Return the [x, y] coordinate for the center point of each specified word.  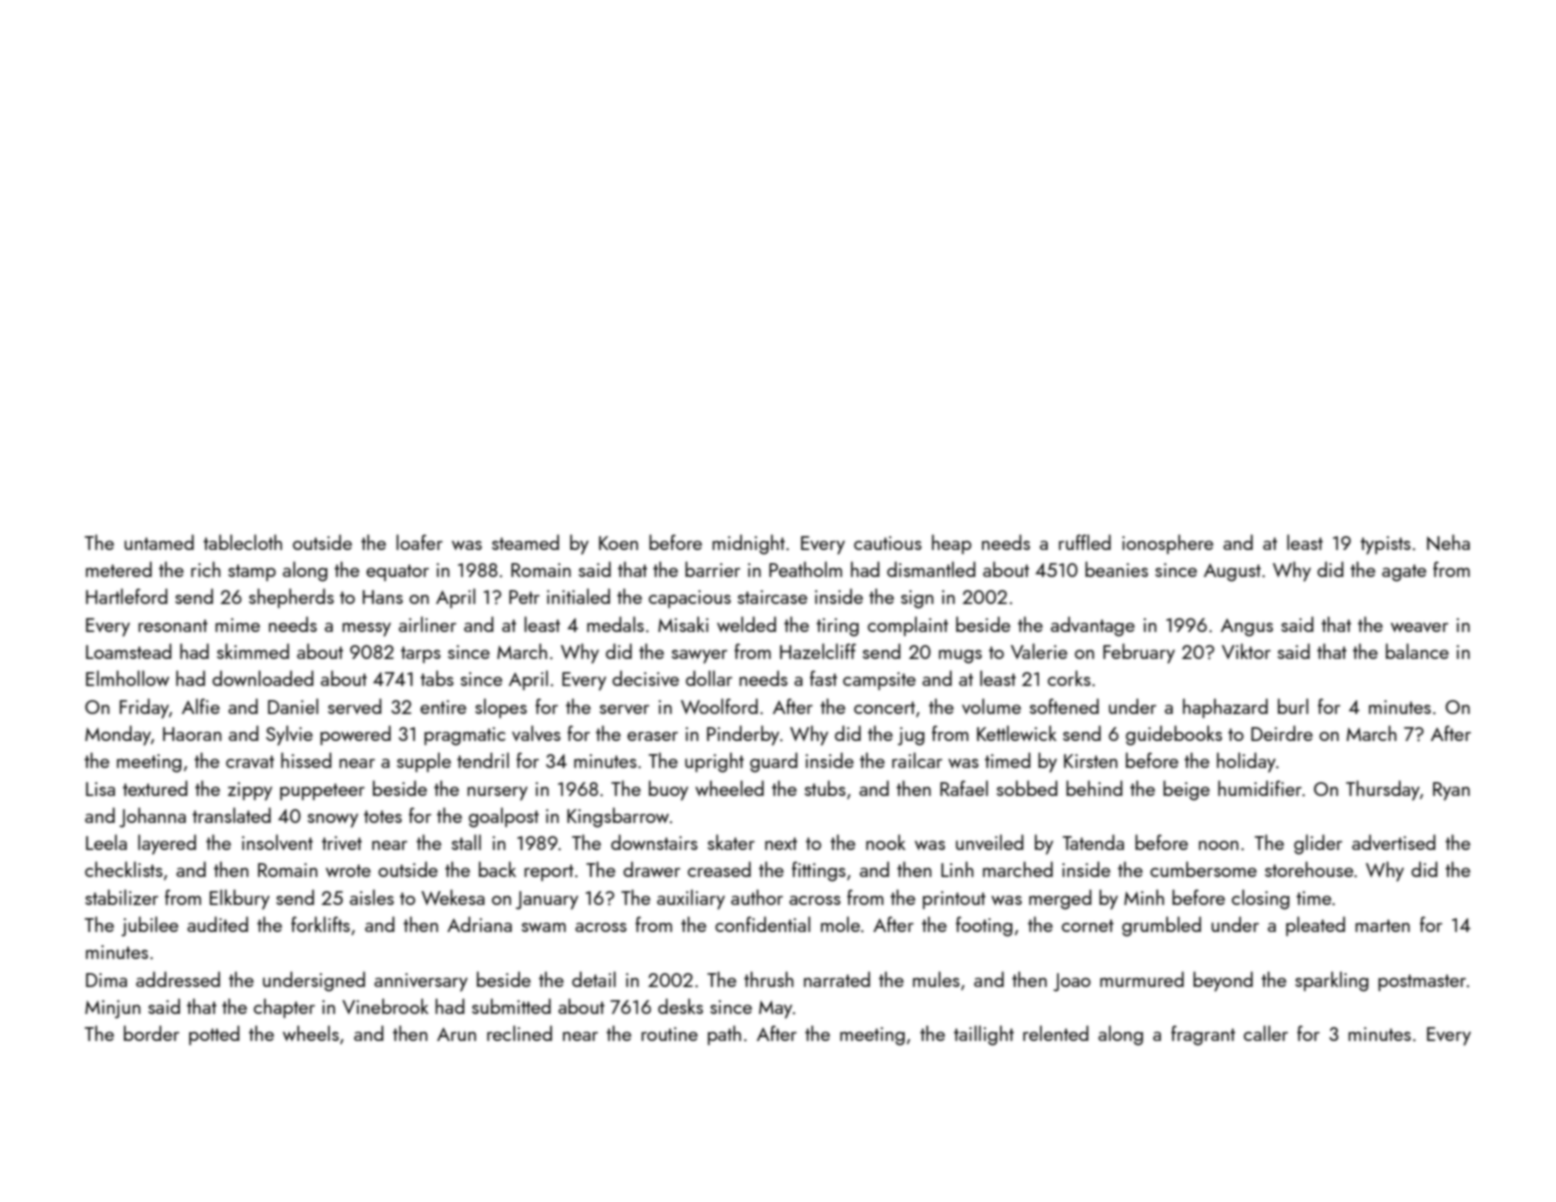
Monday [118, 735]
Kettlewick [1017, 733]
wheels [311, 1033]
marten [1382, 925]
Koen [618, 543]
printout [954, 900]
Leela [106, 842]
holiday [1246, 762]
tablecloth [242, 542]
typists [1385, 545]
